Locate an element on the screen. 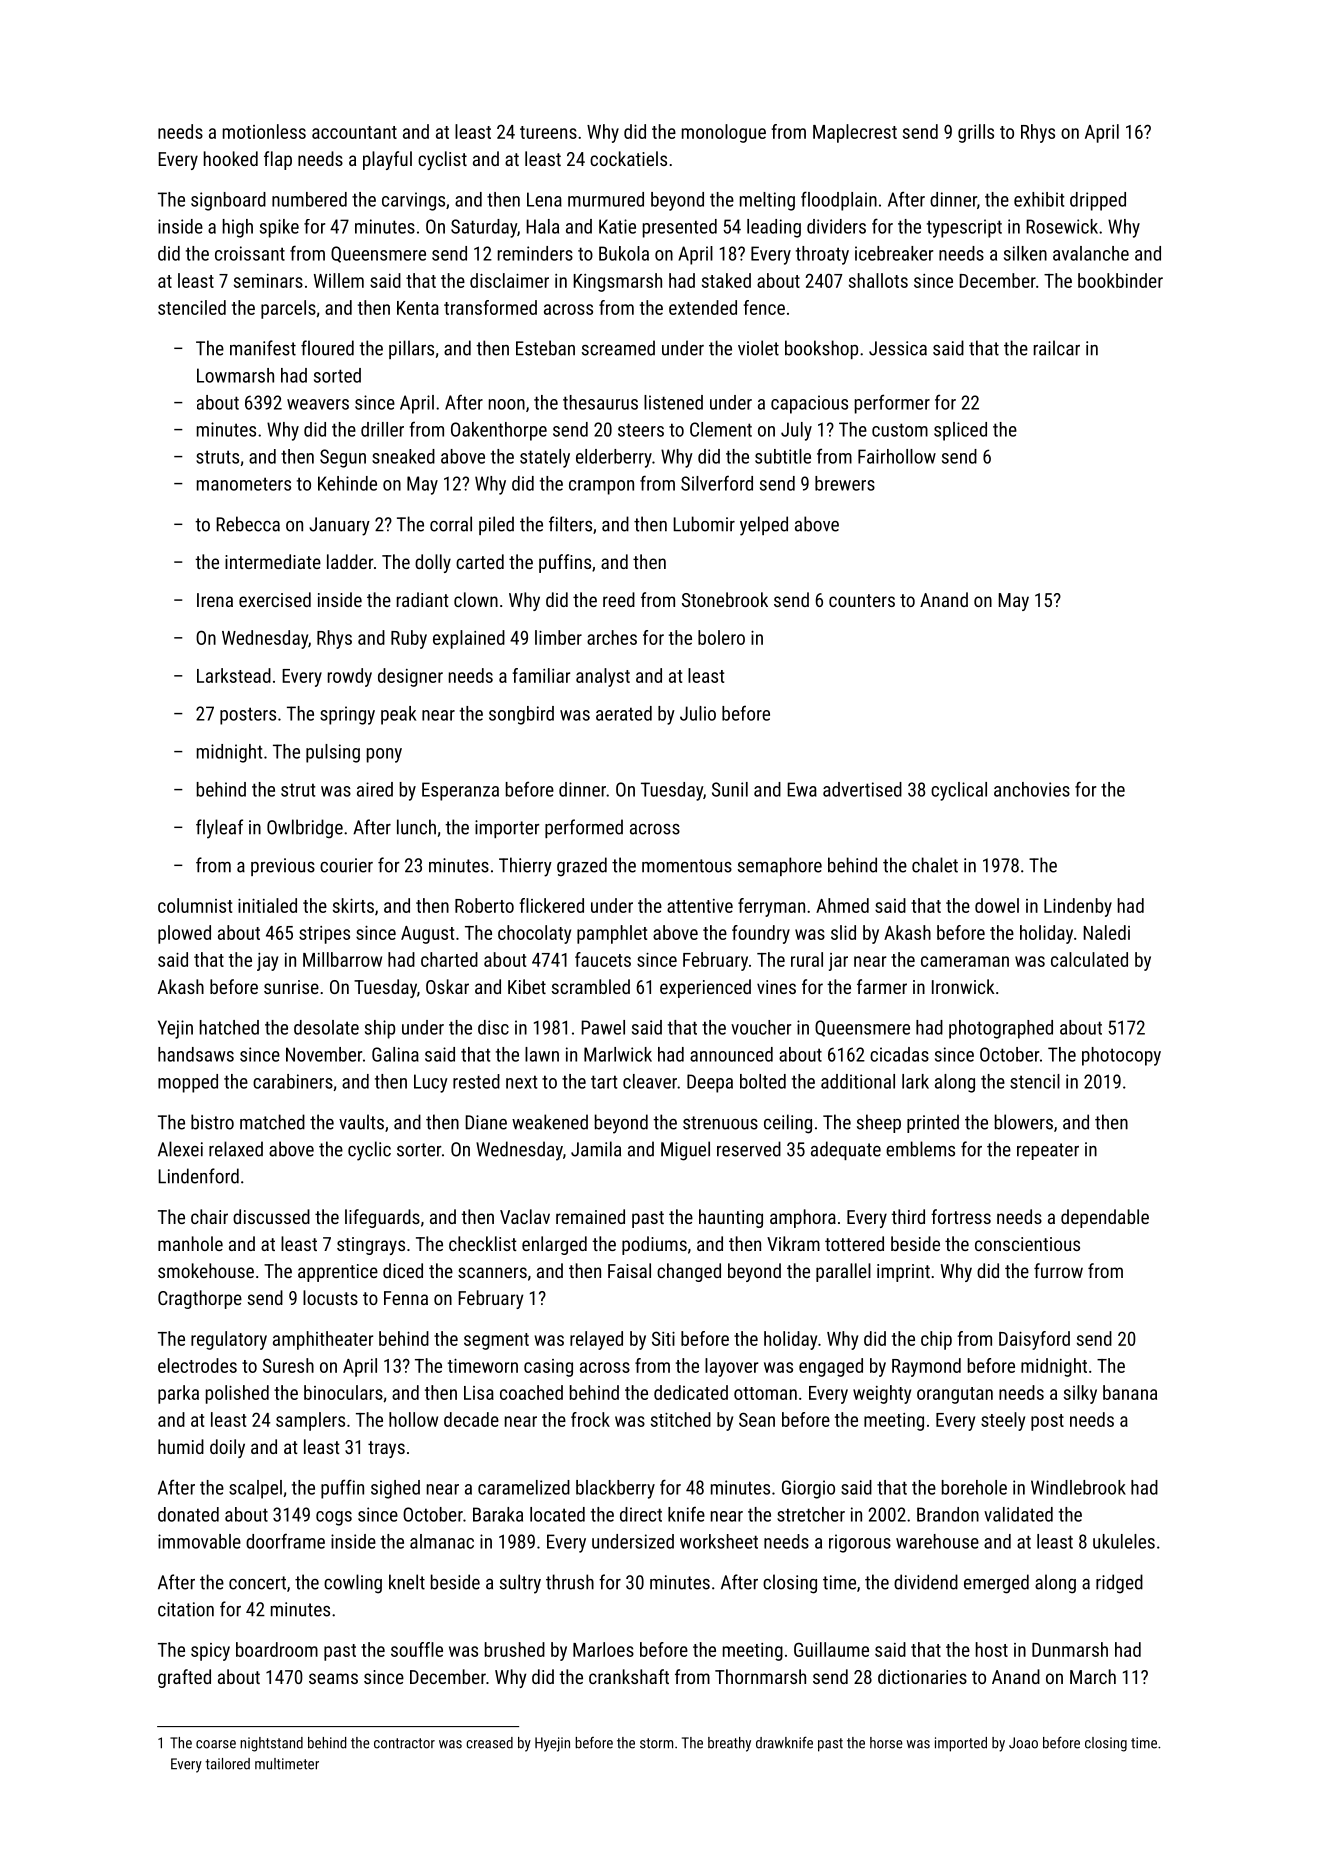 The width and height of the screenshot is (1325, 1873). regulatory is located at coordinates (229, 1340).
